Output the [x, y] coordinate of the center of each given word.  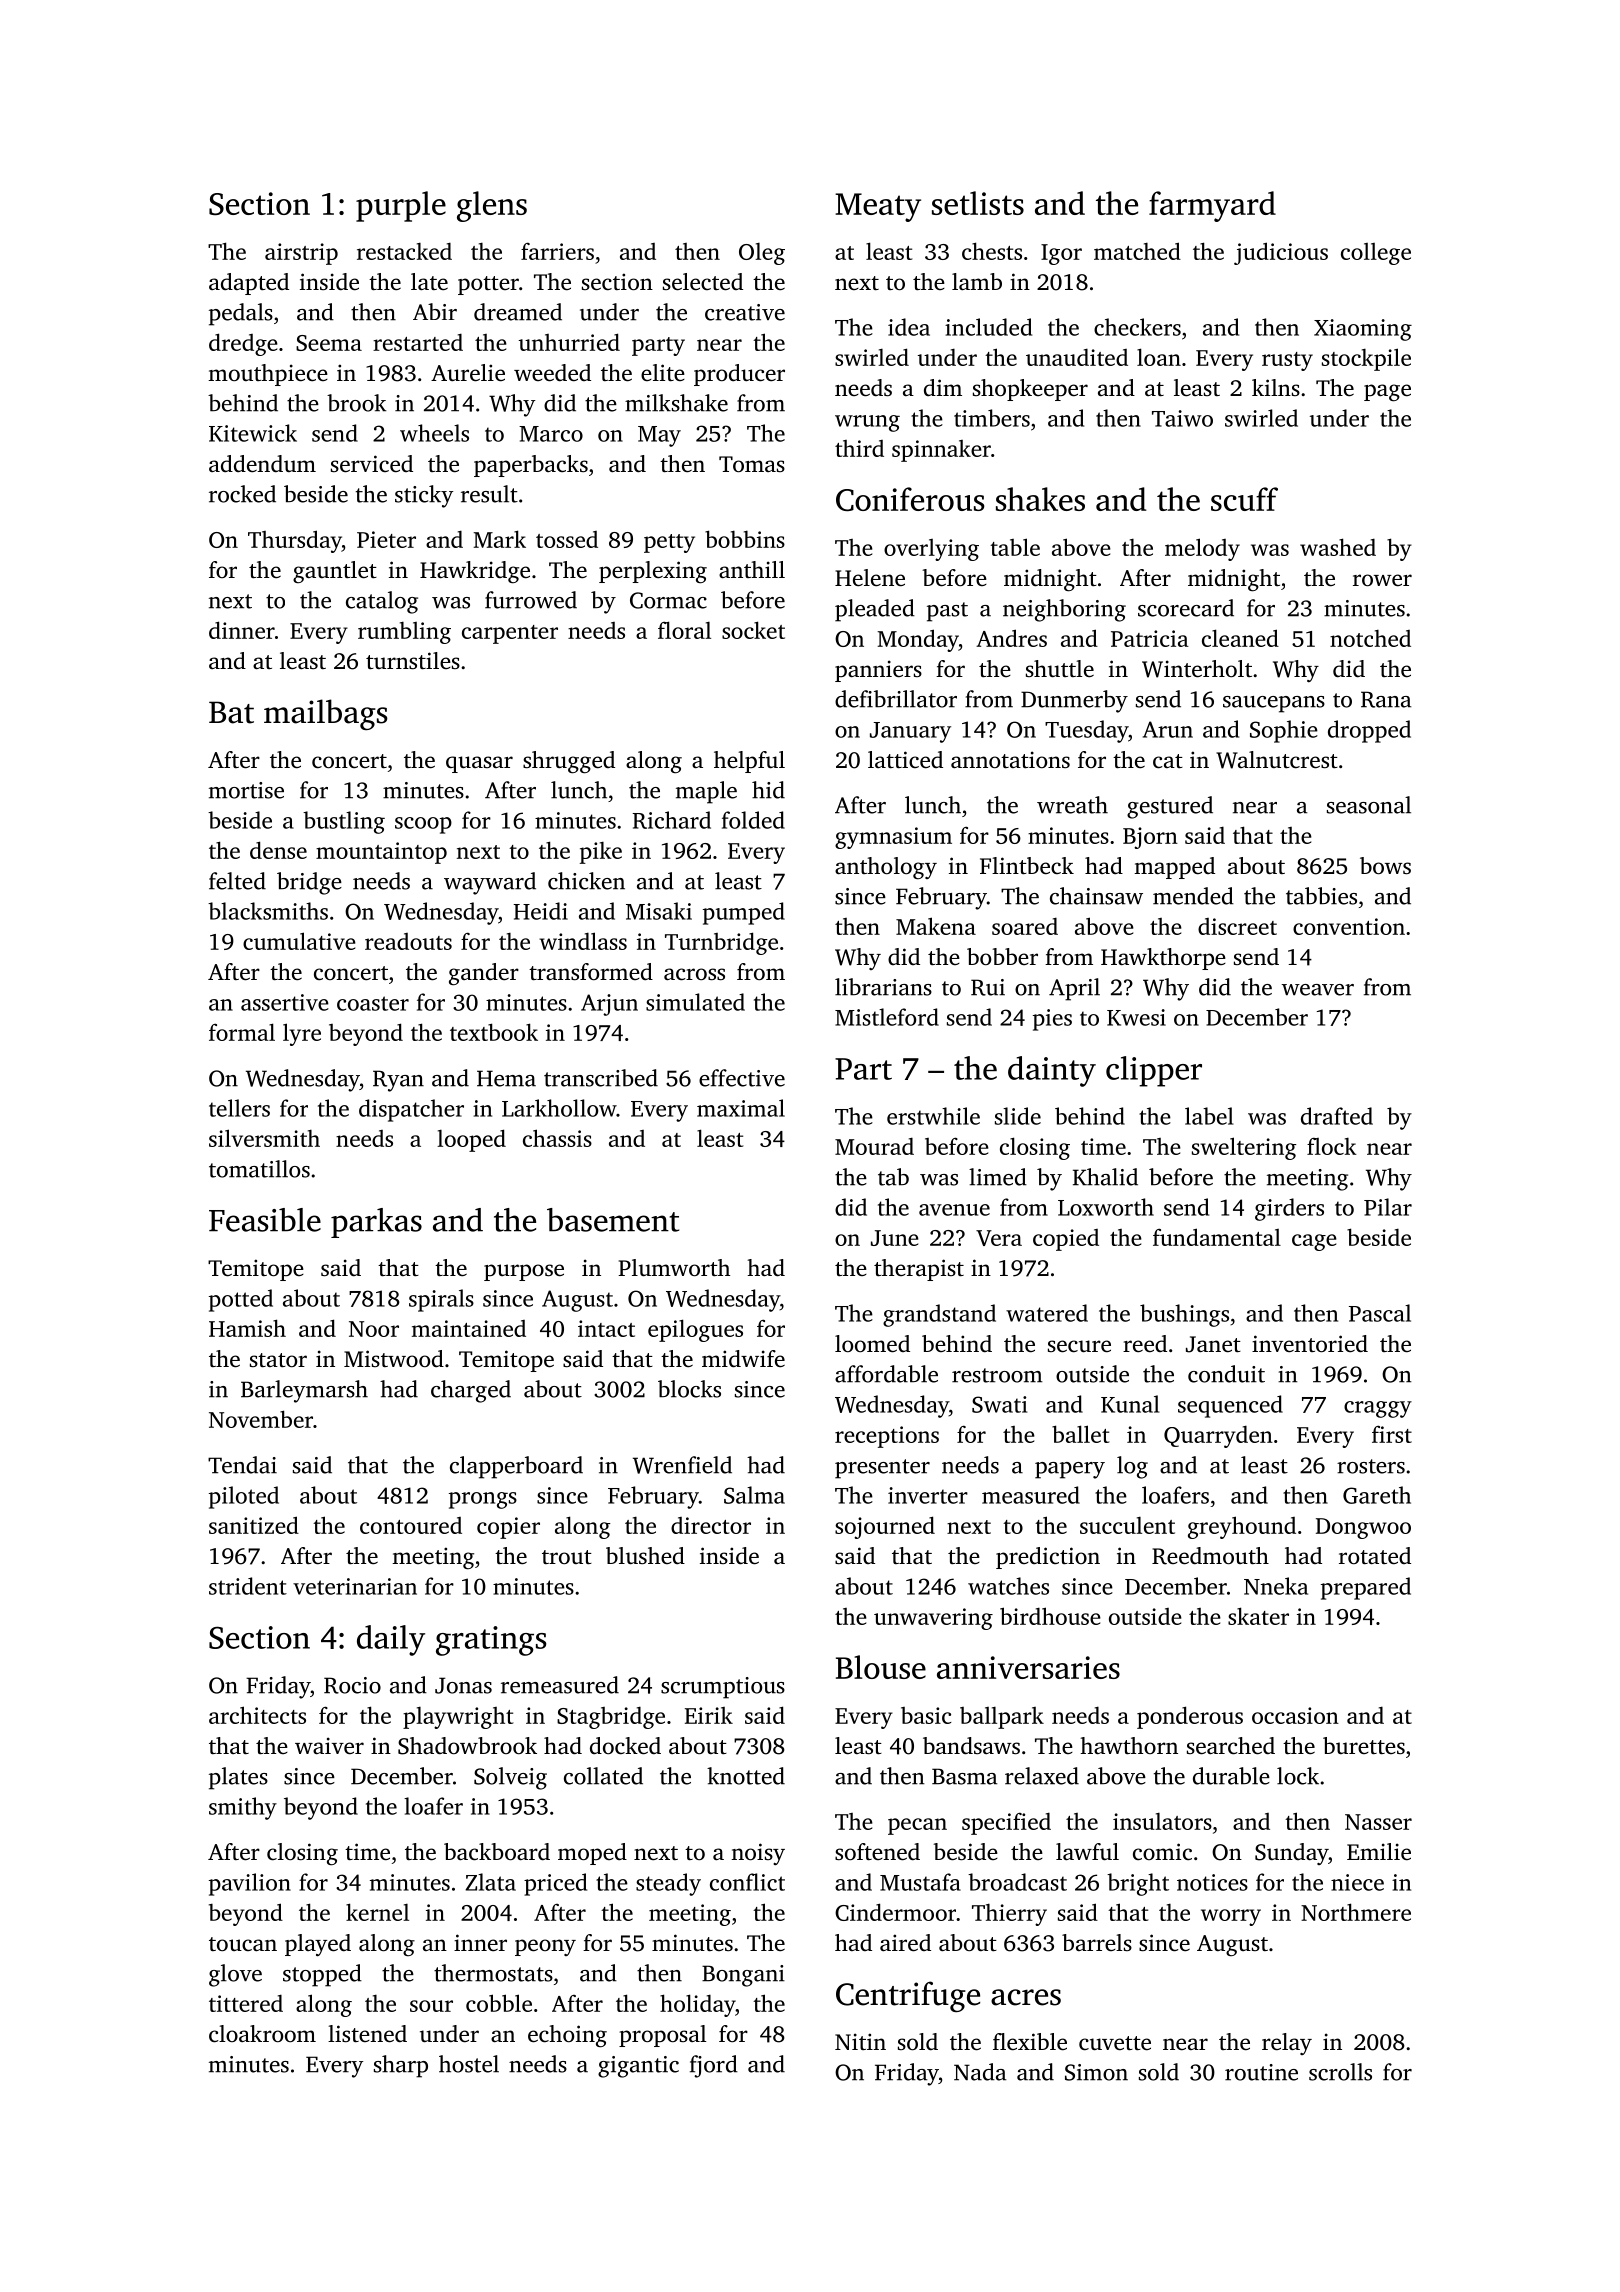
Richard [672, 820]
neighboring [1064, 610]
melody [1202, 549]
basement [613, 1220]
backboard [497, 1852]
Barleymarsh [304, 1391]
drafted [1337, 1116]
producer [739, 375]
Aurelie [468, 373]
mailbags [326, 714]
